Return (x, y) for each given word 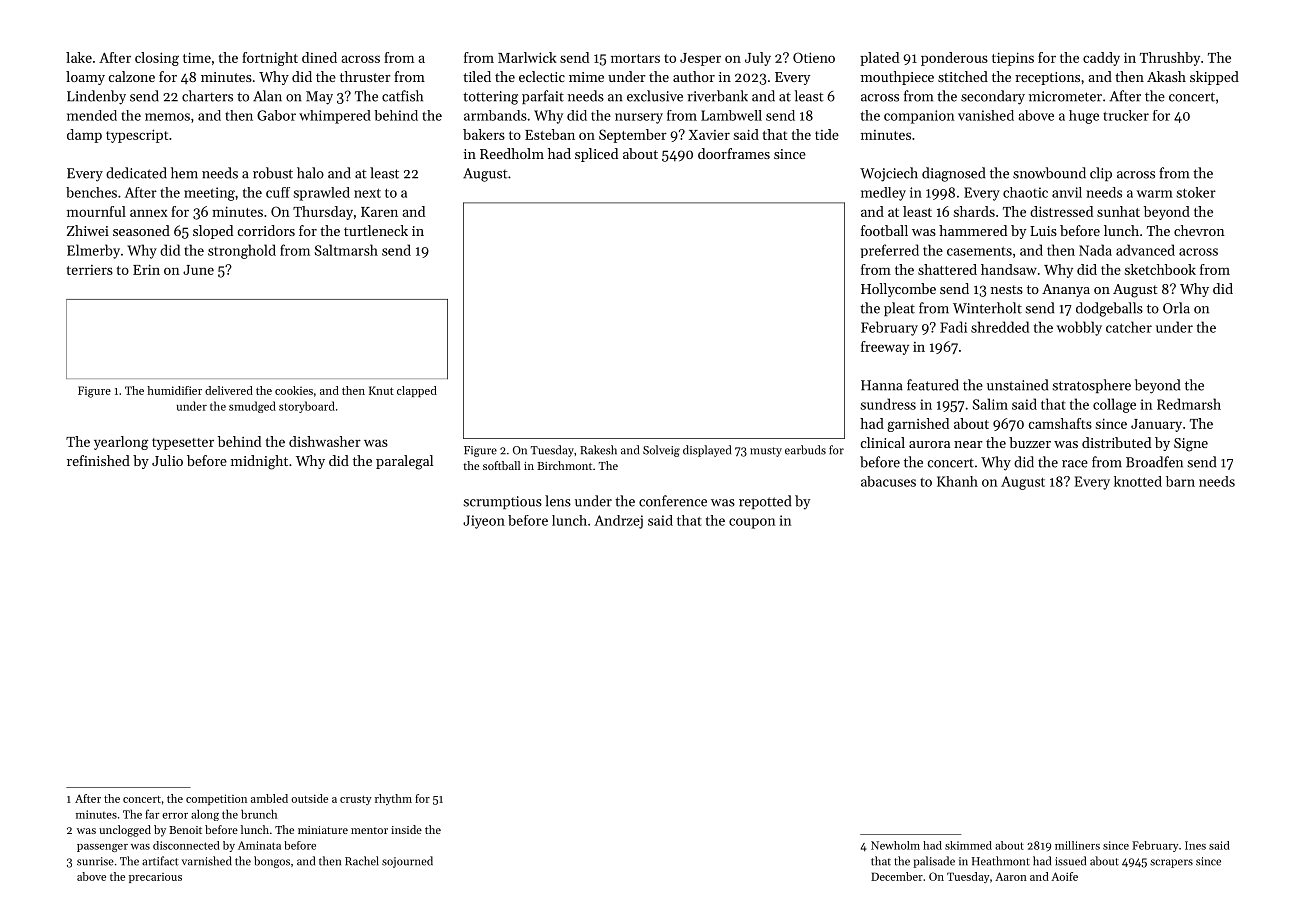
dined (319, 57)
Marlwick (527, 57)
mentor (369, 830)
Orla (1176, 308)
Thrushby (1170, 59)
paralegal (404, 462)
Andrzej (618, 522)
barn (1180, 481)
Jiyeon (484, 522)
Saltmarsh (346, 250)
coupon (752, 523)
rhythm (393, 799)
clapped (417, 391)
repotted (765, 502)
